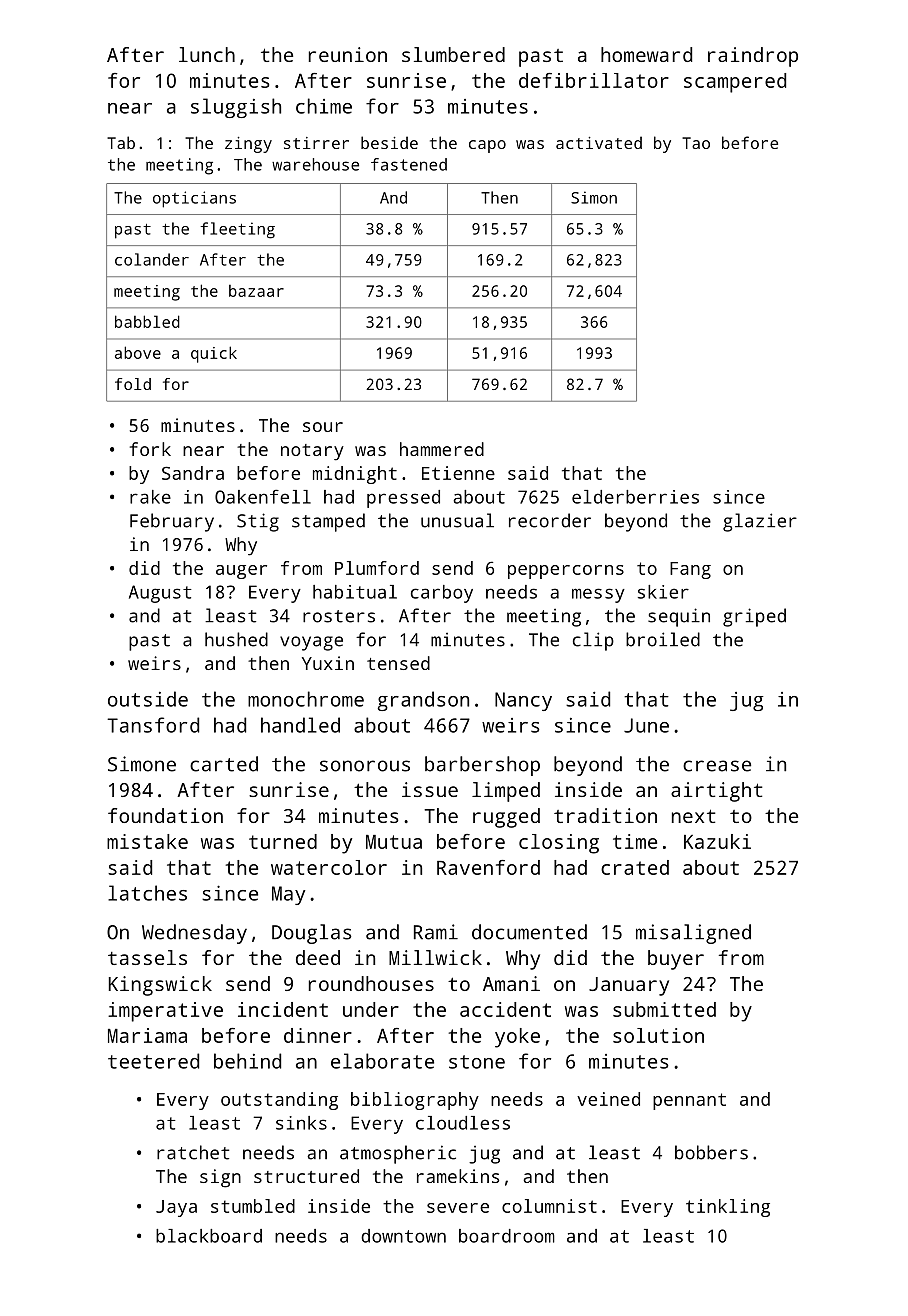  What do you see at coordinates (453, 54) in the screenshot?
I see `slumbered` at bounding box center [453, 54].
